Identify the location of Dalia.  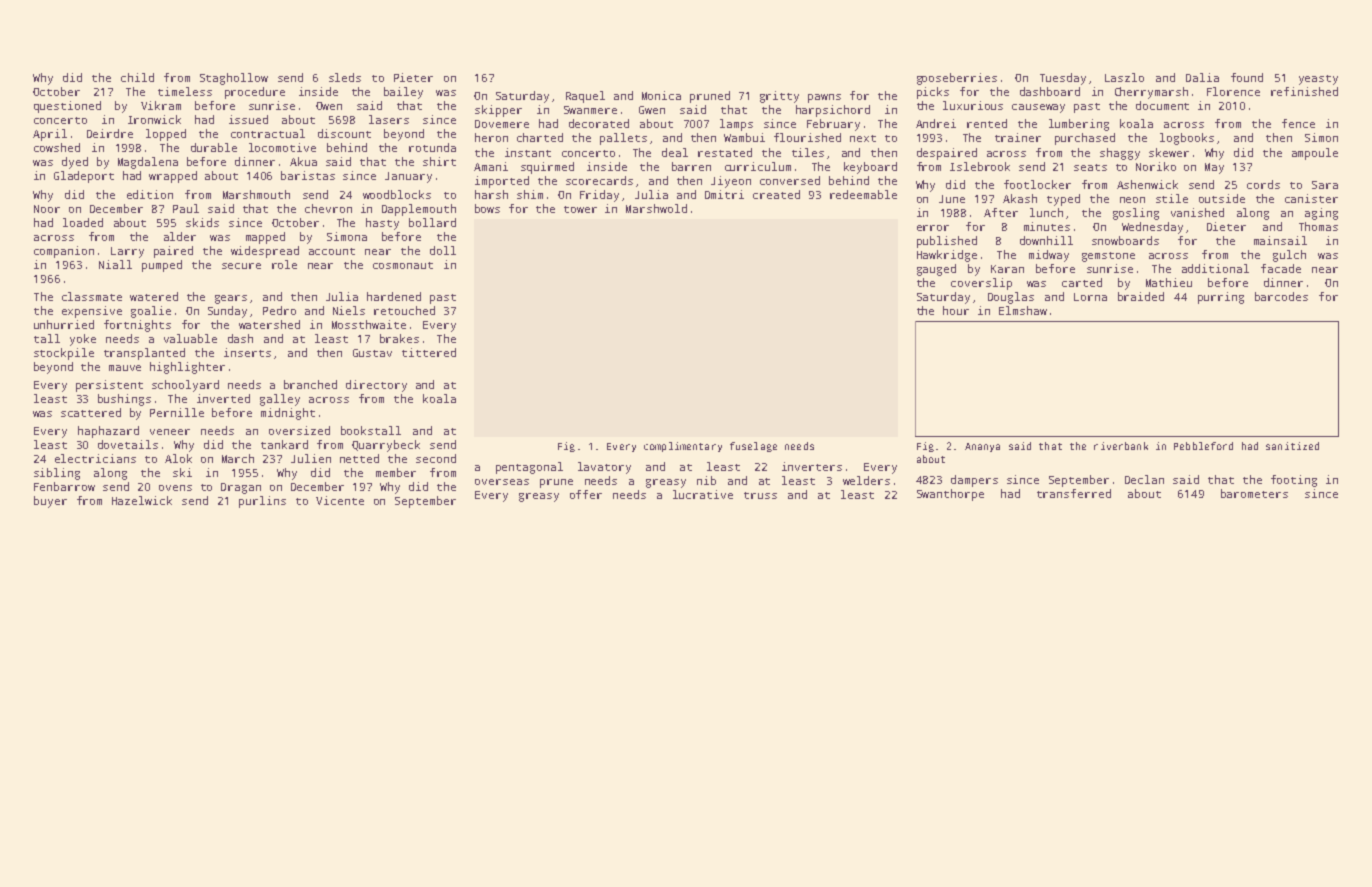
(1202, 77).
